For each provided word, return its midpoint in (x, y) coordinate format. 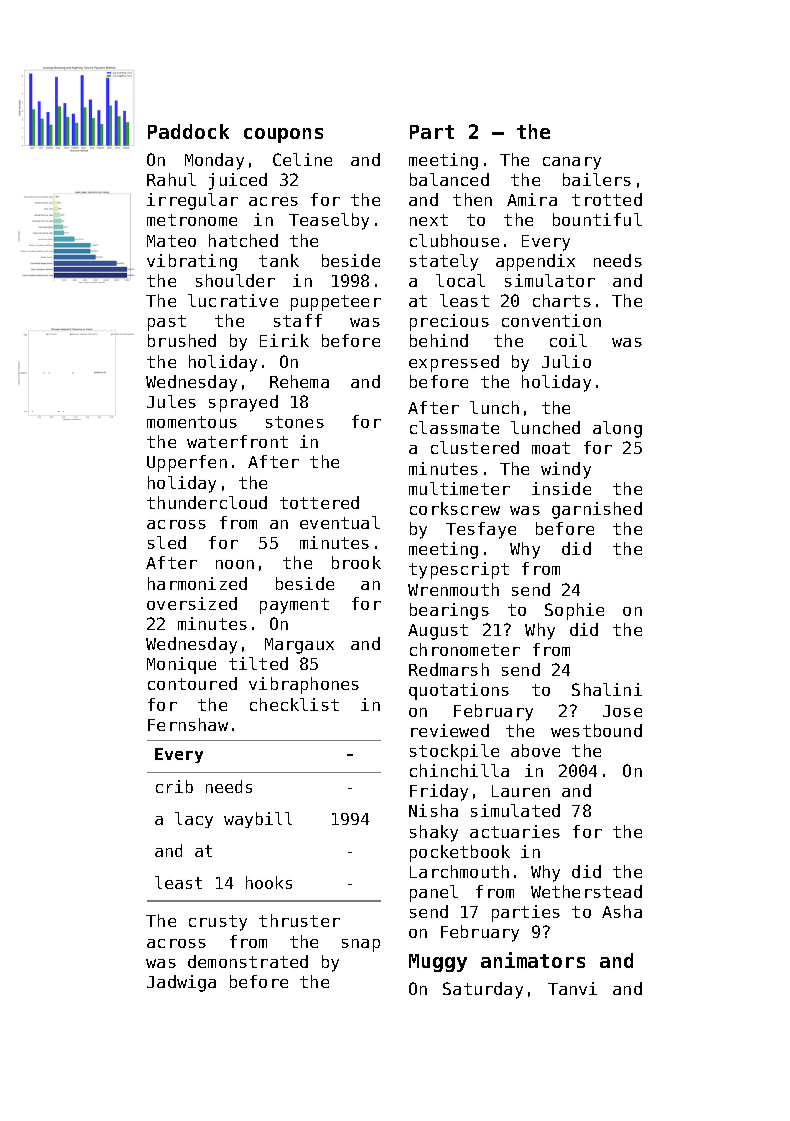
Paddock (188, 131)
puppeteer (336, 303)
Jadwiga (181, 983)
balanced (449, 179)
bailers (597, 179)
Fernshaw (188, 724)
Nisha (433, 810)
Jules (171, 401)
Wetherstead (586, 891)
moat (551, 448)
